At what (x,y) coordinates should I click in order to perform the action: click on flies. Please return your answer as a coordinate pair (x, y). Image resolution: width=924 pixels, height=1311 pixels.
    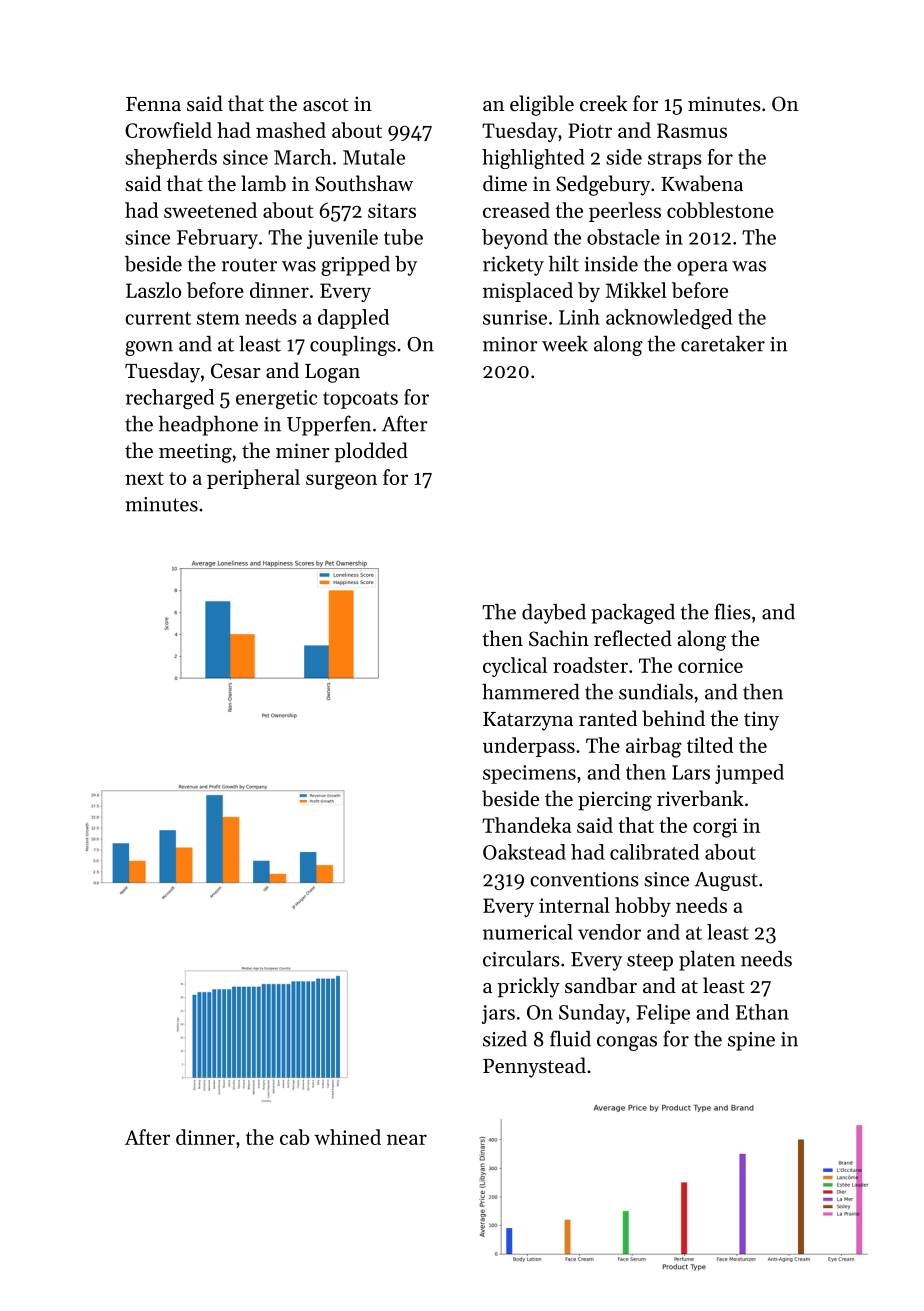
    Looking at the image, I should click on (733, 611).
